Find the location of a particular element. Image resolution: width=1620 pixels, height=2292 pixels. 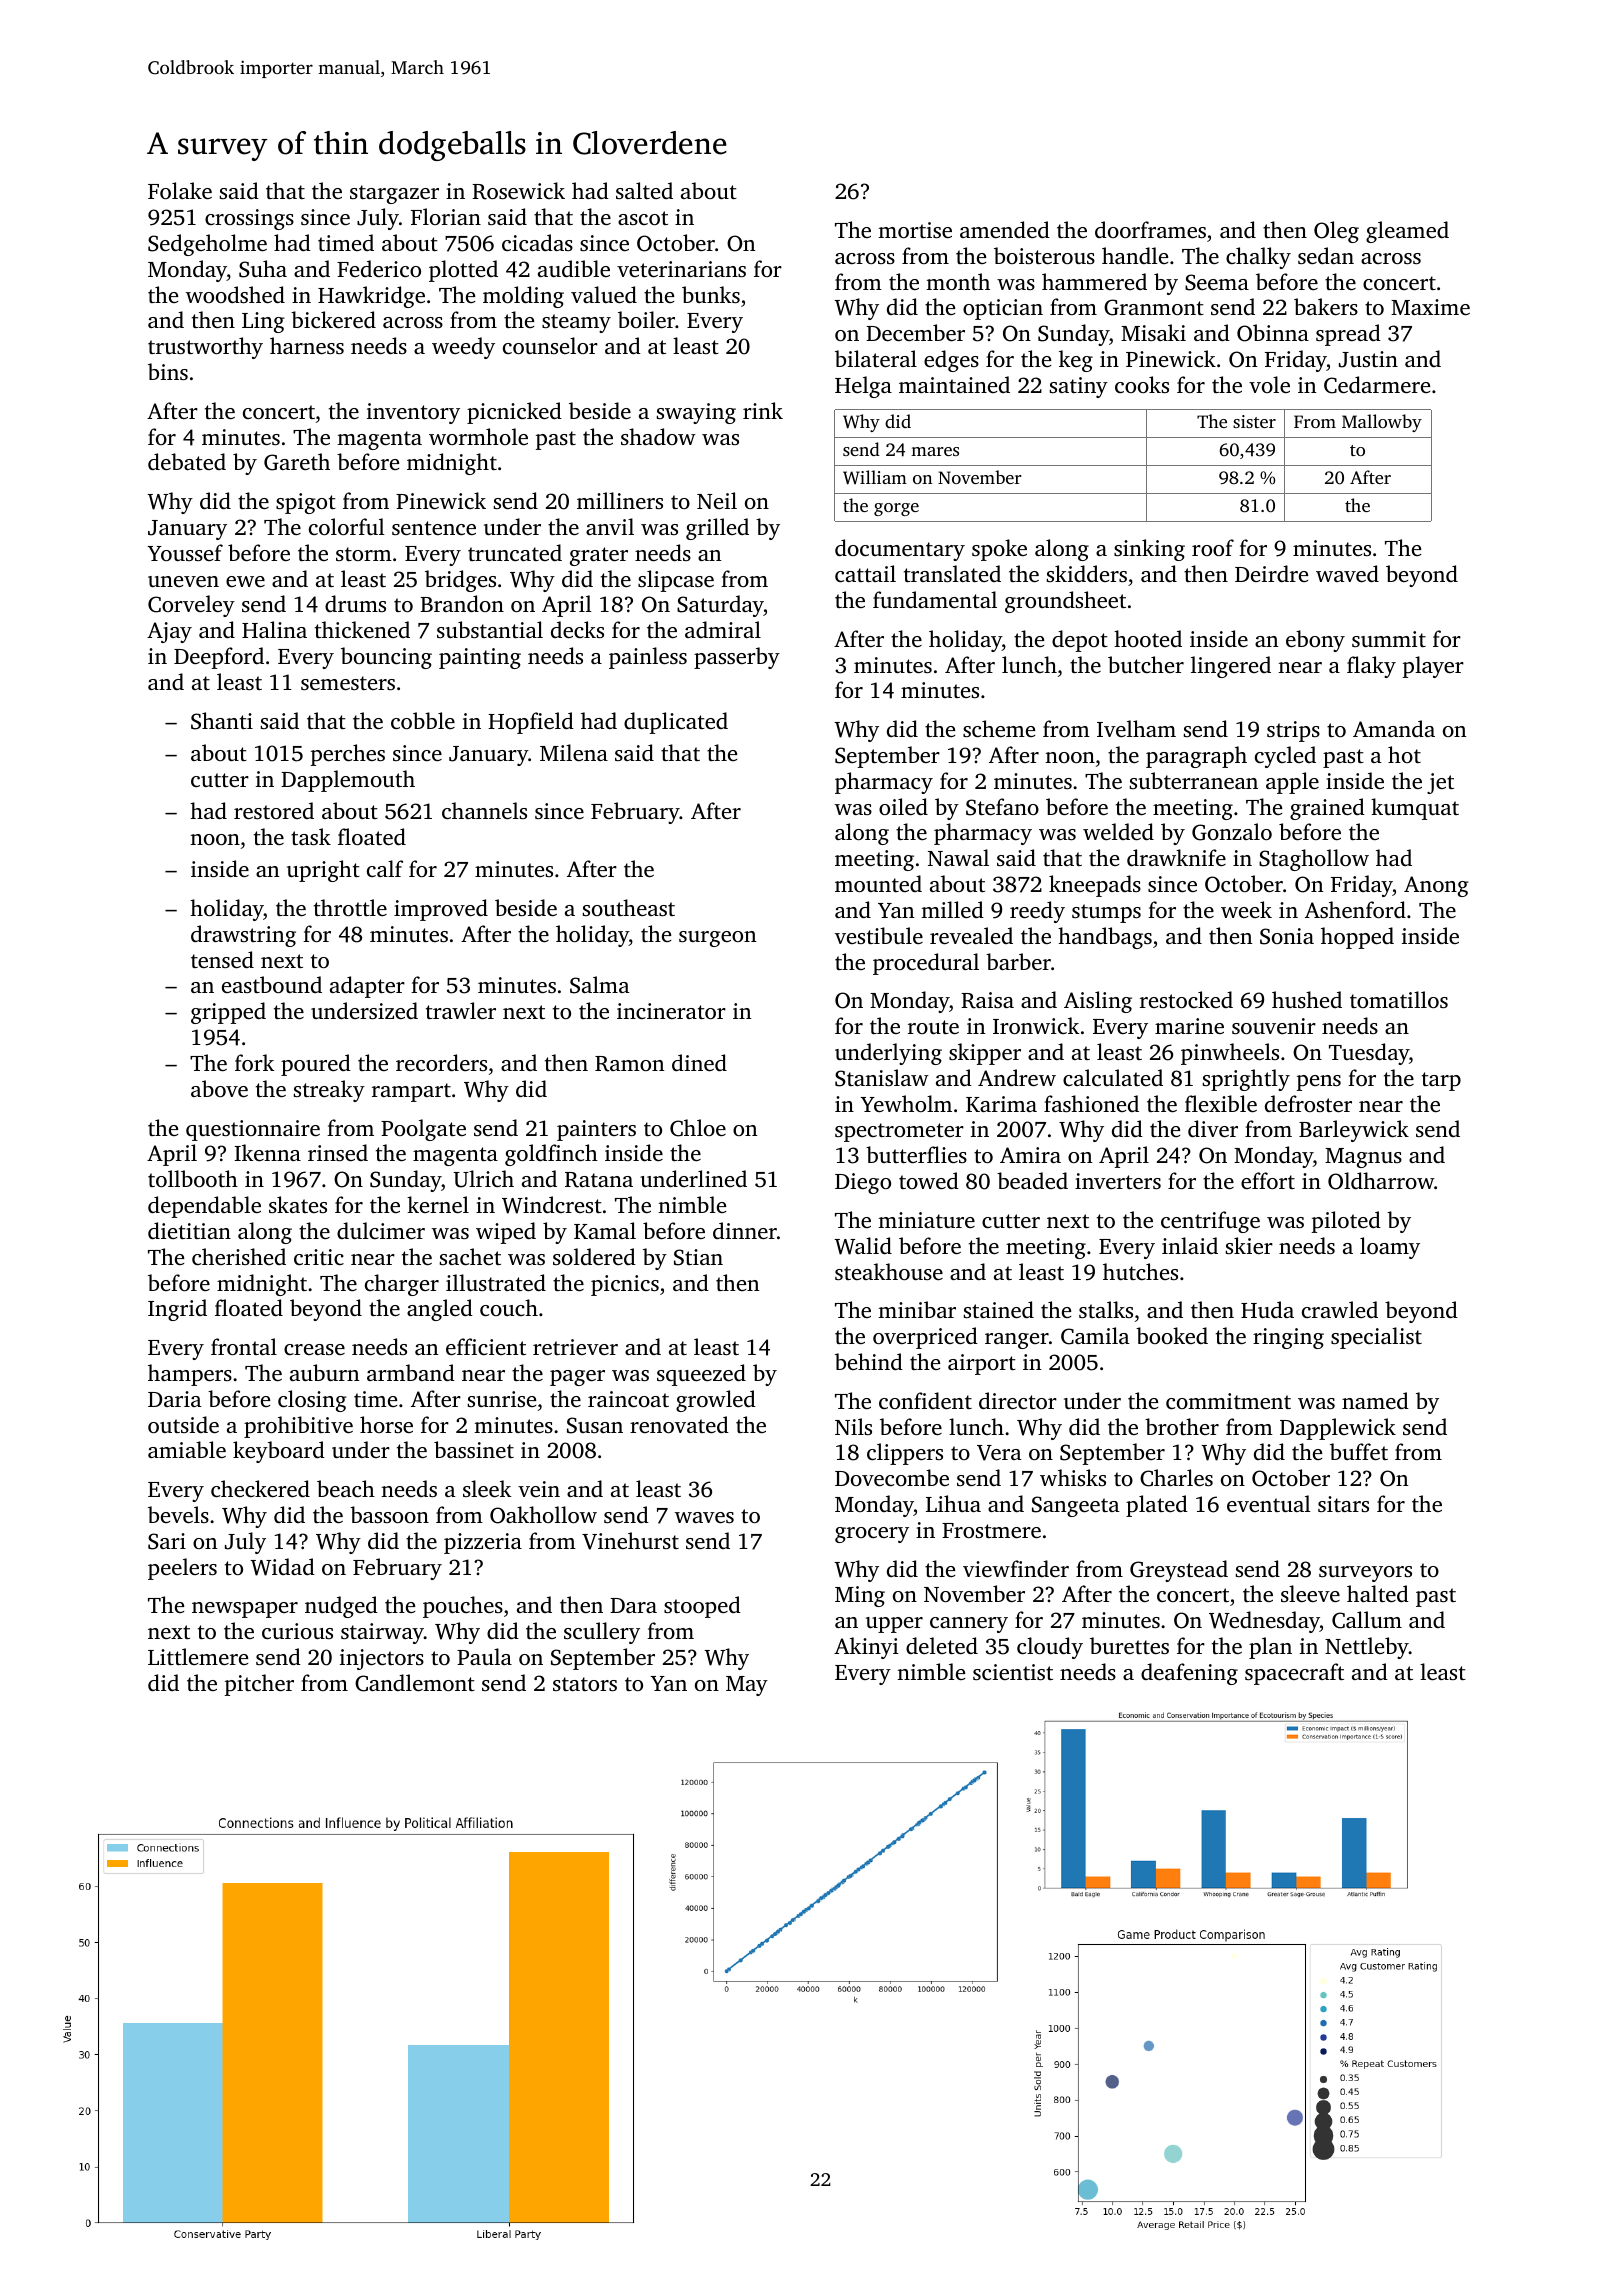

armband is located at coordinates (411, 1372).
